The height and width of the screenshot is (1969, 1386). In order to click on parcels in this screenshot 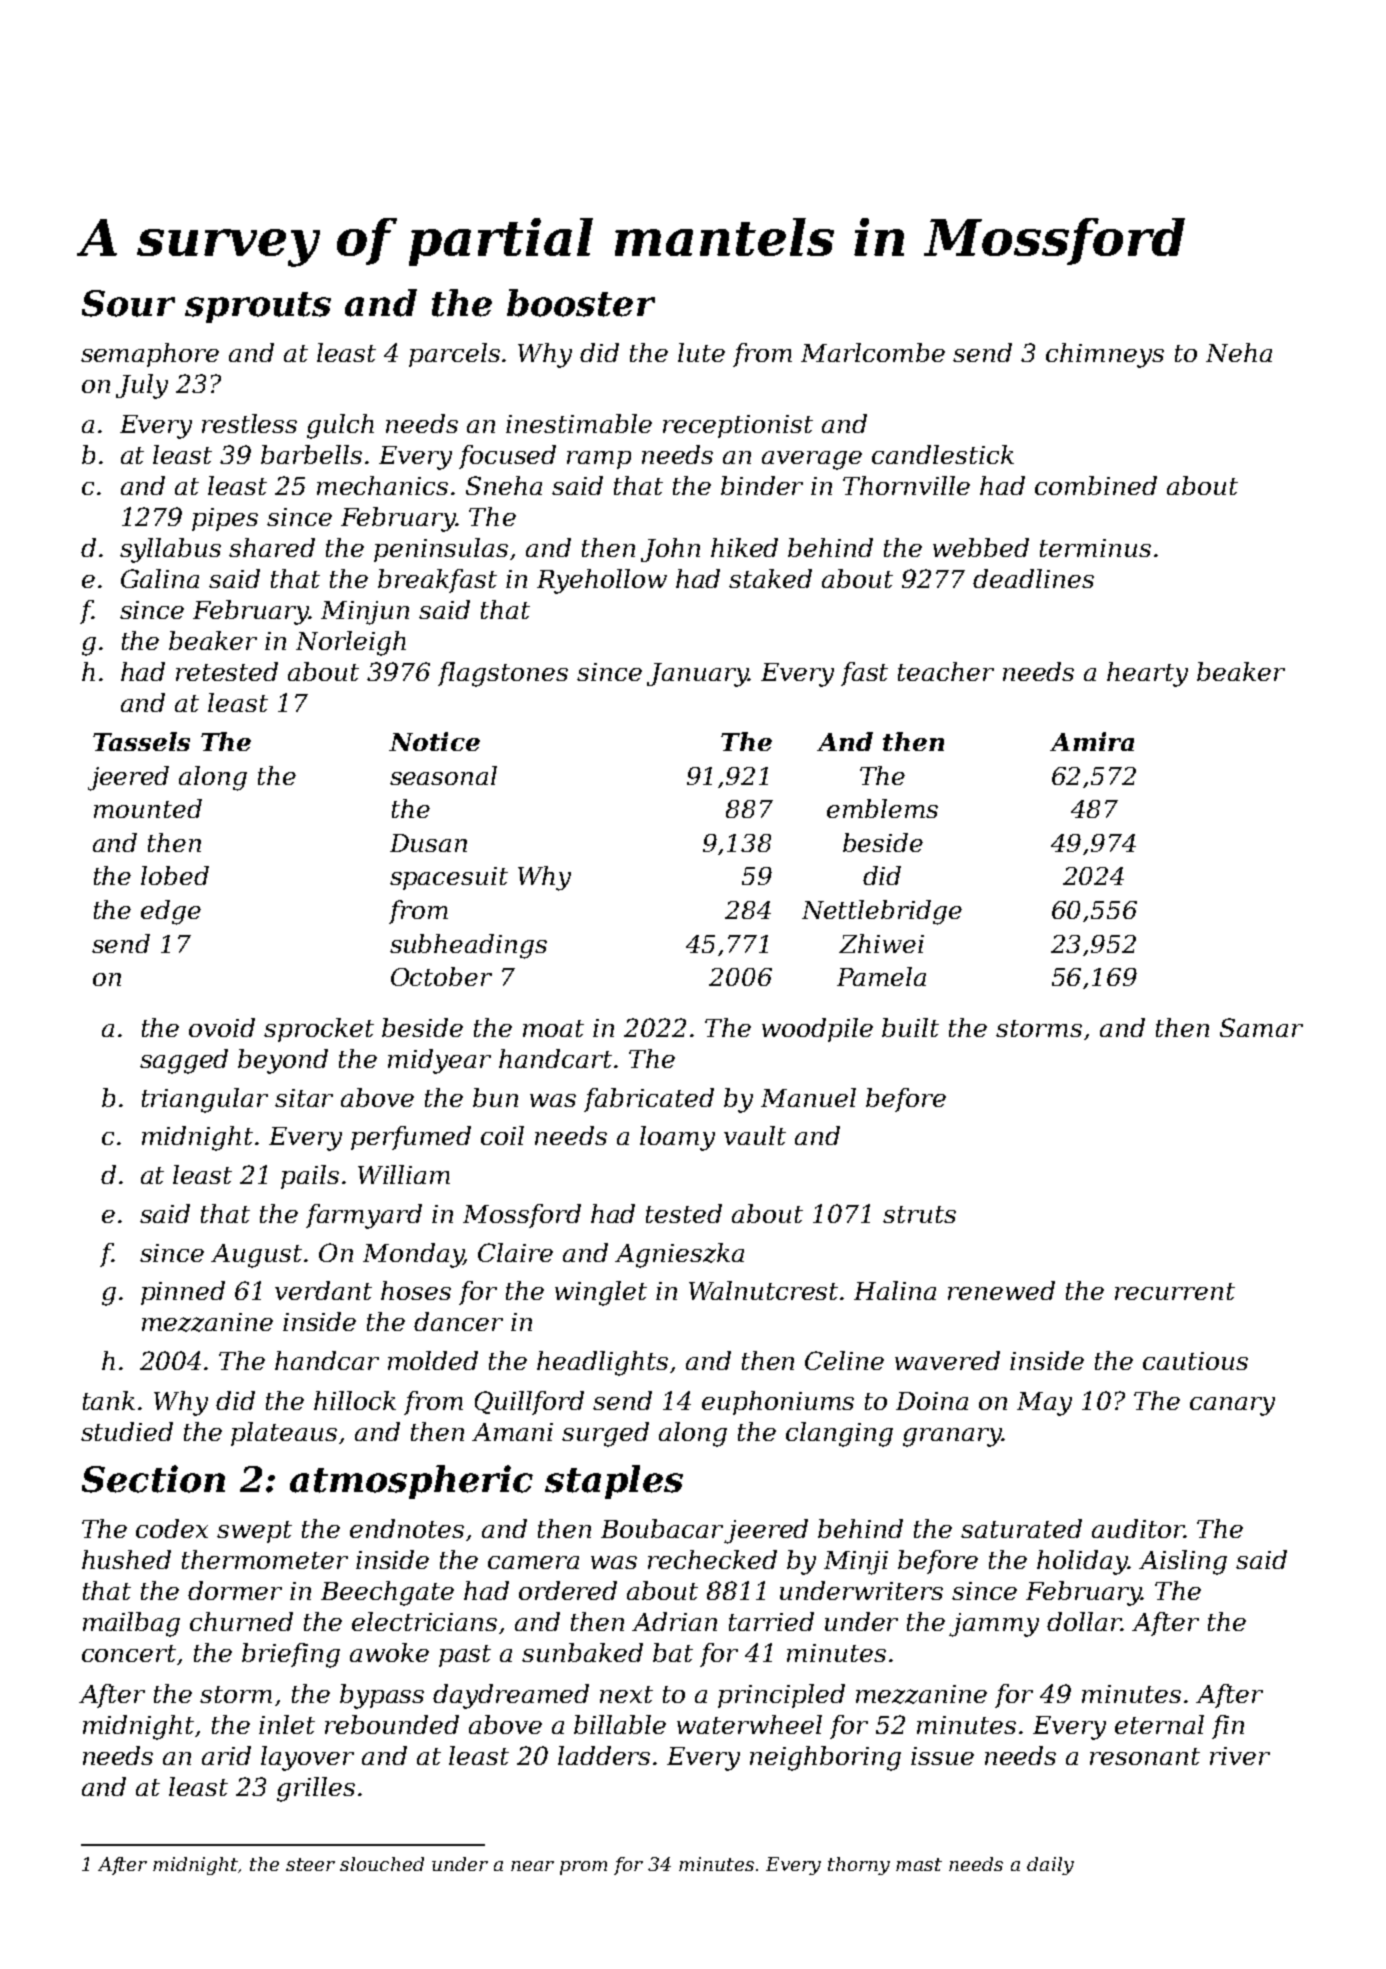, I will do `click(454, 355)`.
